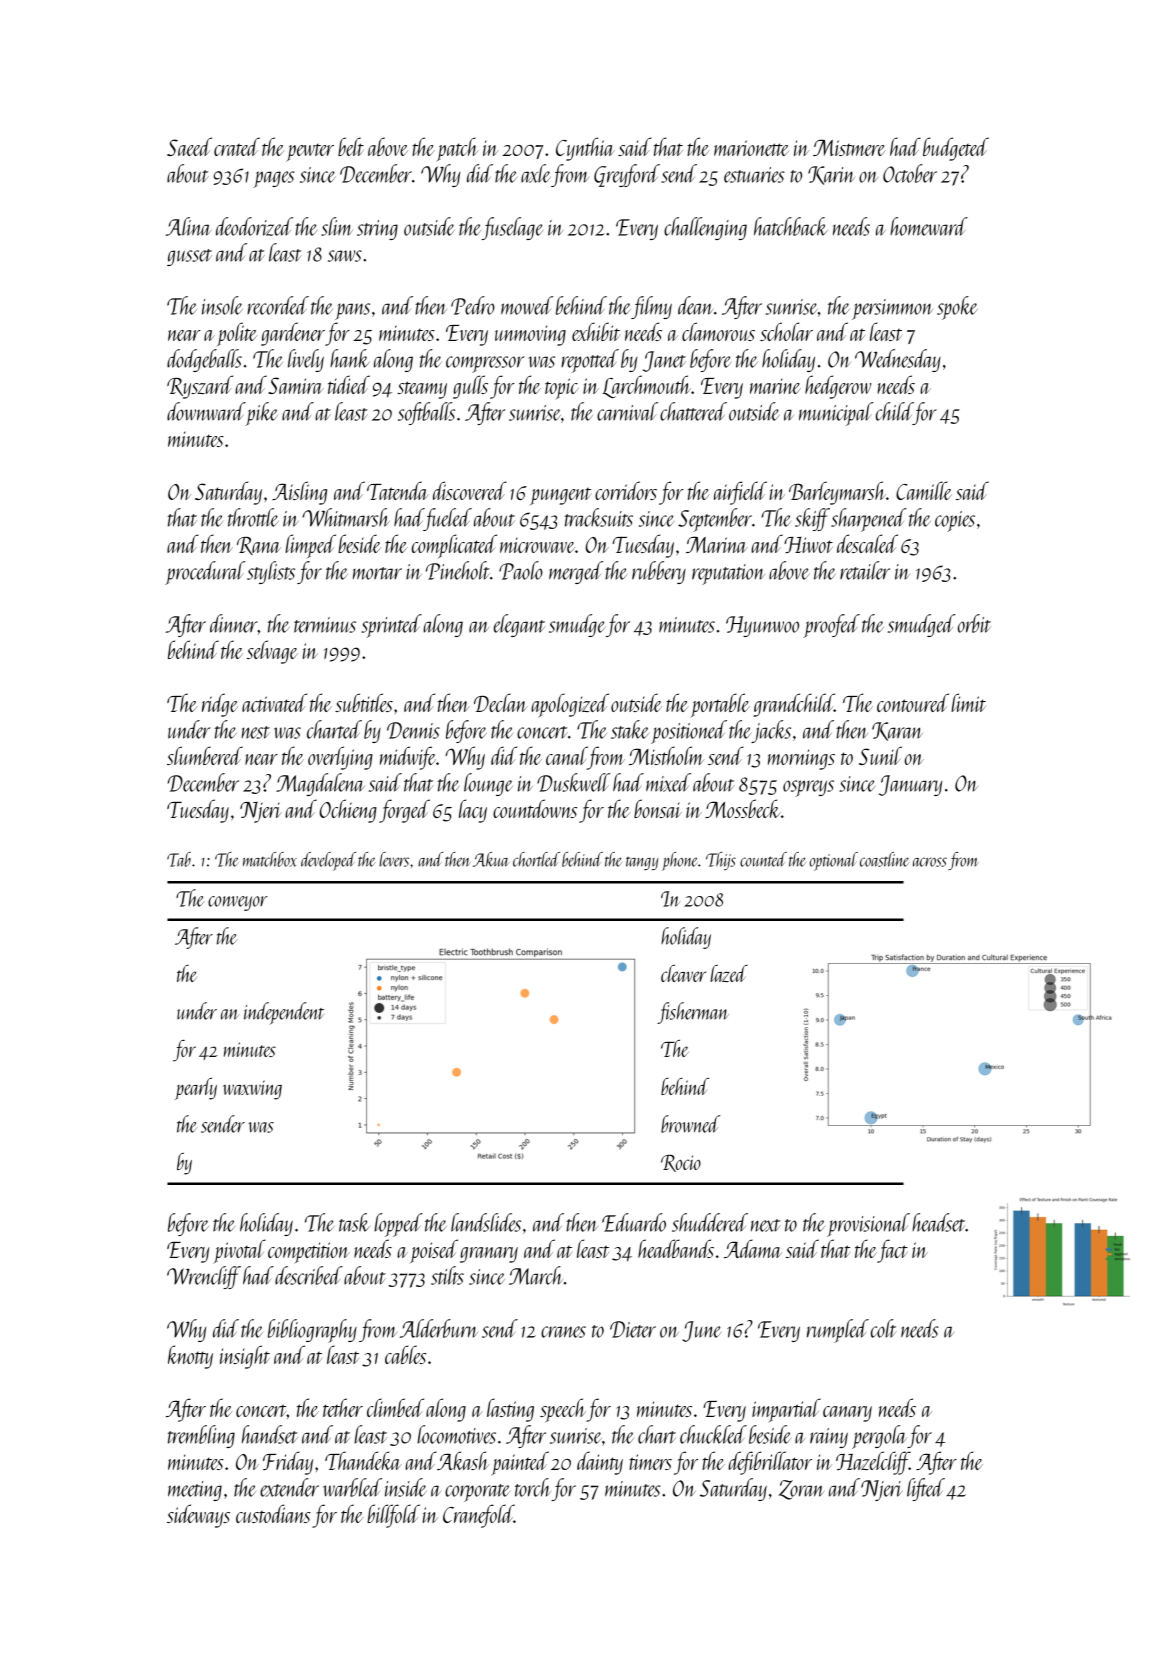  Describe the element at coordinates (956, 149) in the screenshot. I see `budgeted` at that location.
